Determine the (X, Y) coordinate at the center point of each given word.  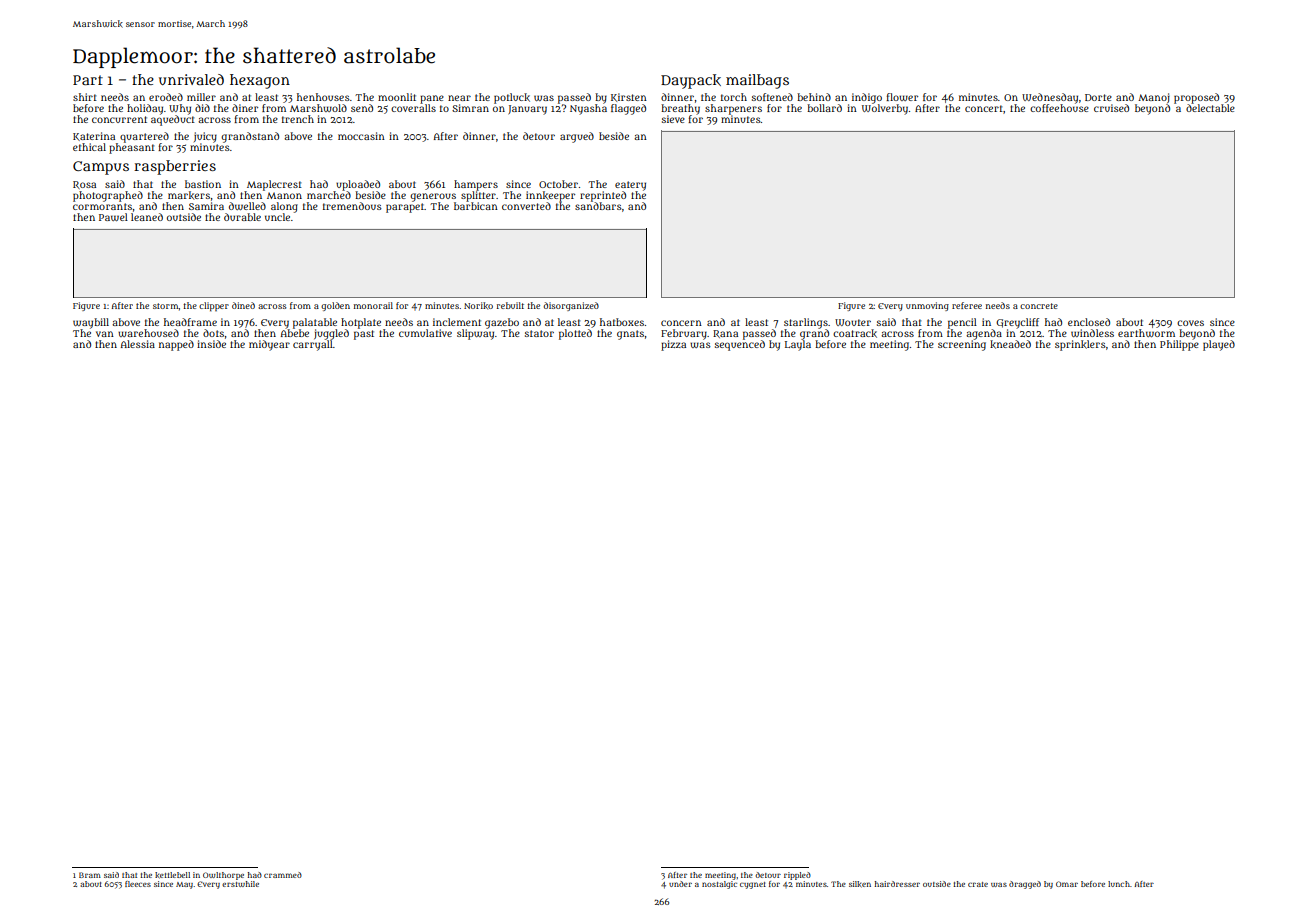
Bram (90, 875)
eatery (630, 186)
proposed (1196, 98)
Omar (1067, 884)
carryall (313, 345)
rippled (797, 876)
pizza (673, 345)
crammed (283, 875)
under (680, 884)
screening (962, 345)
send (362, 108)
